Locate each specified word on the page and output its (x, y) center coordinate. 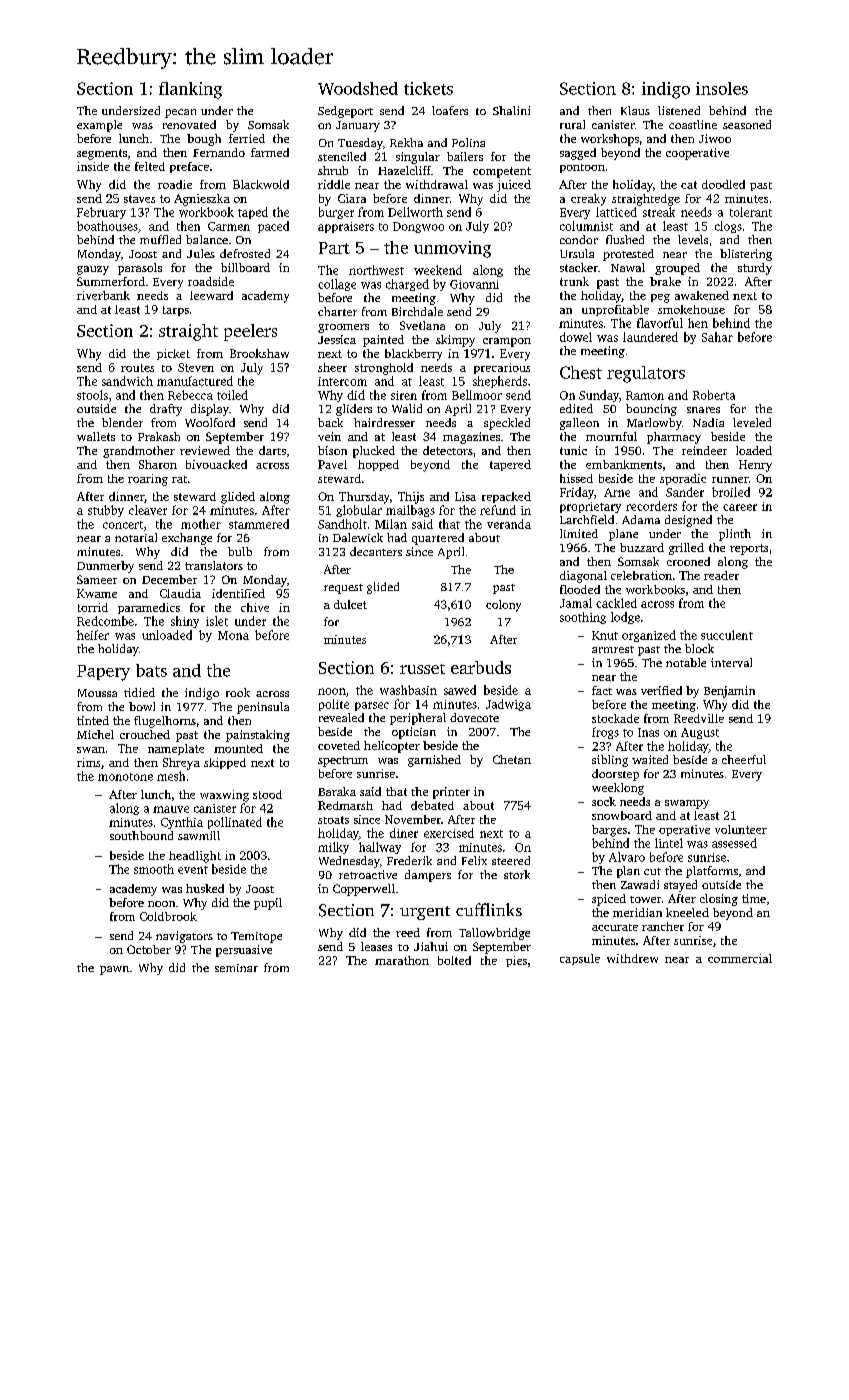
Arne (617, 492)
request (343, 589)
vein (329, 436)
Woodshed (358, 88)
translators (214, 565)
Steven (196, 367)
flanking (190, 90)
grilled (686, 549)
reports (749, 549)
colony (503, 606)
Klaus (635, 110)
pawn (114, 970)
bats (151, 670)
